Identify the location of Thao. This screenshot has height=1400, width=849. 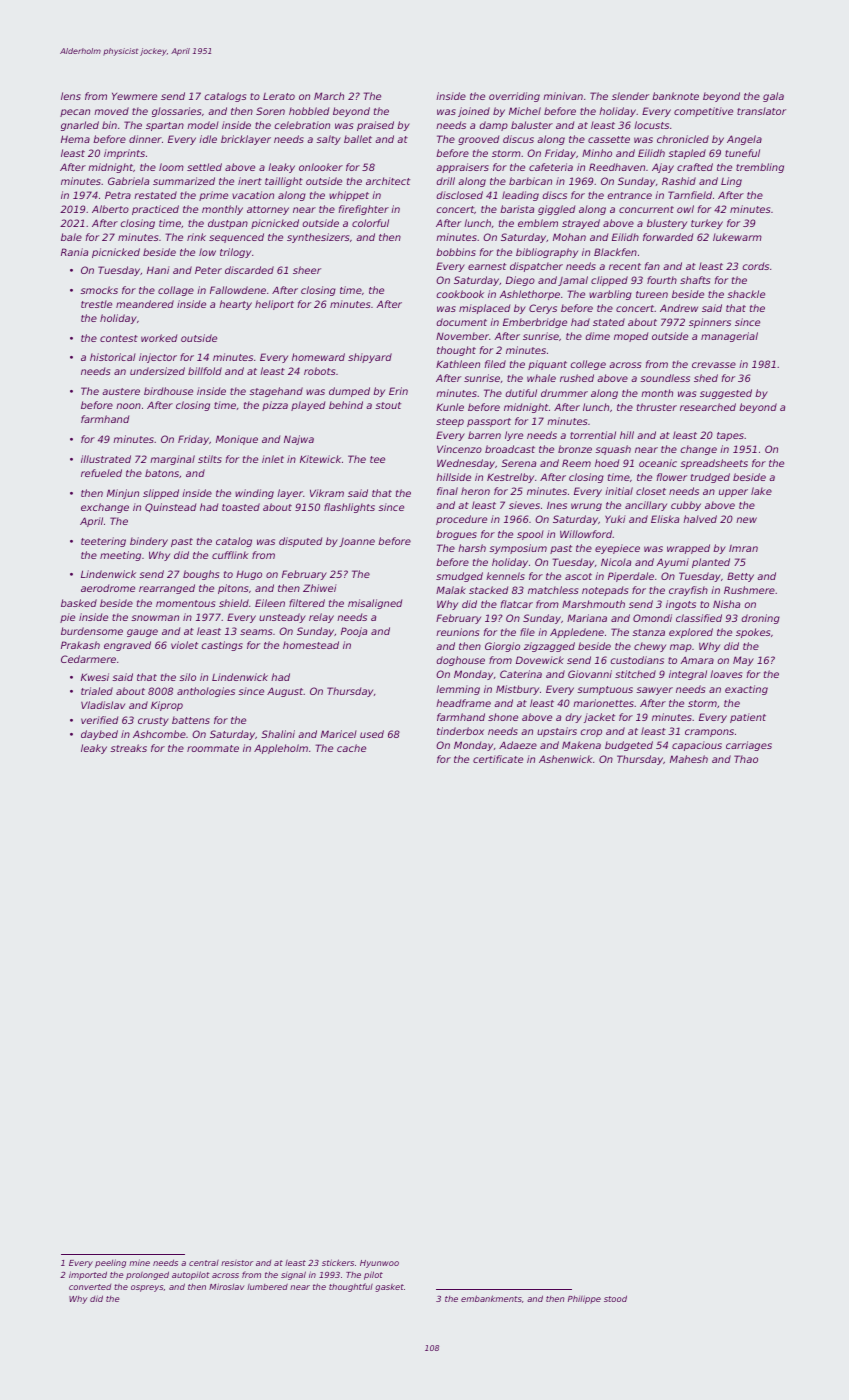
(746, 759).
